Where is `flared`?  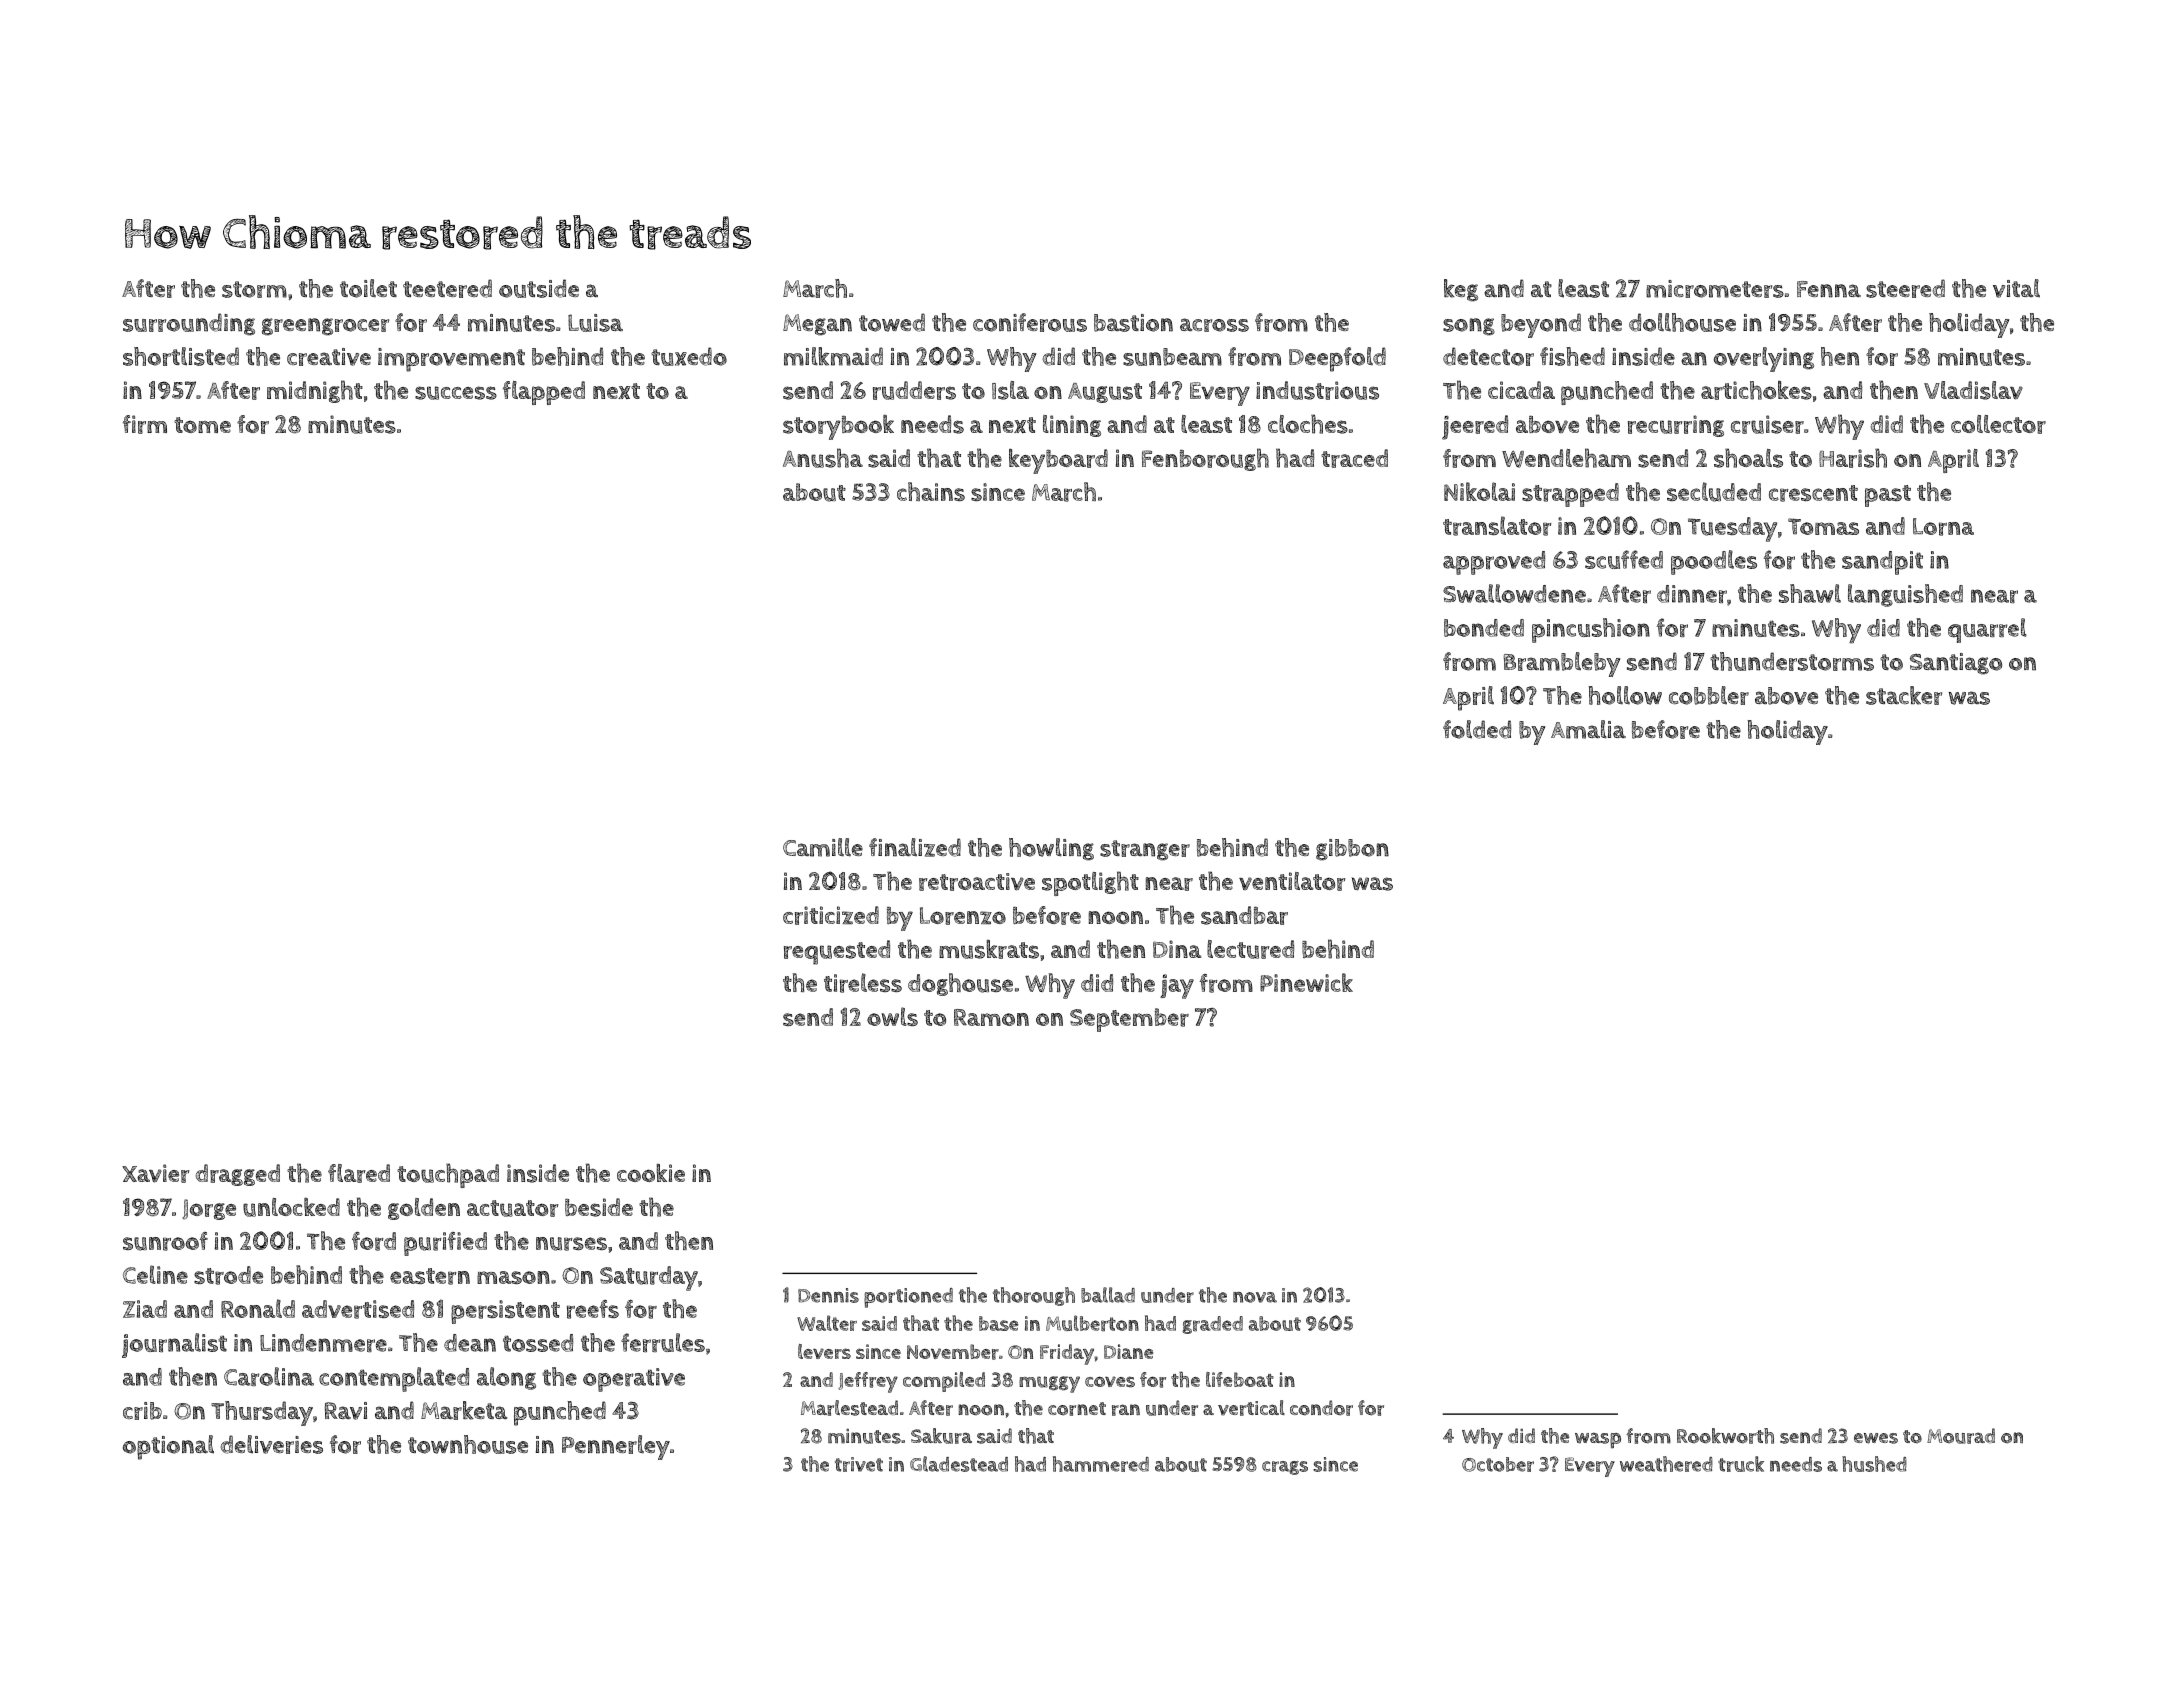 flared is located at coordinates (359, 1173).
